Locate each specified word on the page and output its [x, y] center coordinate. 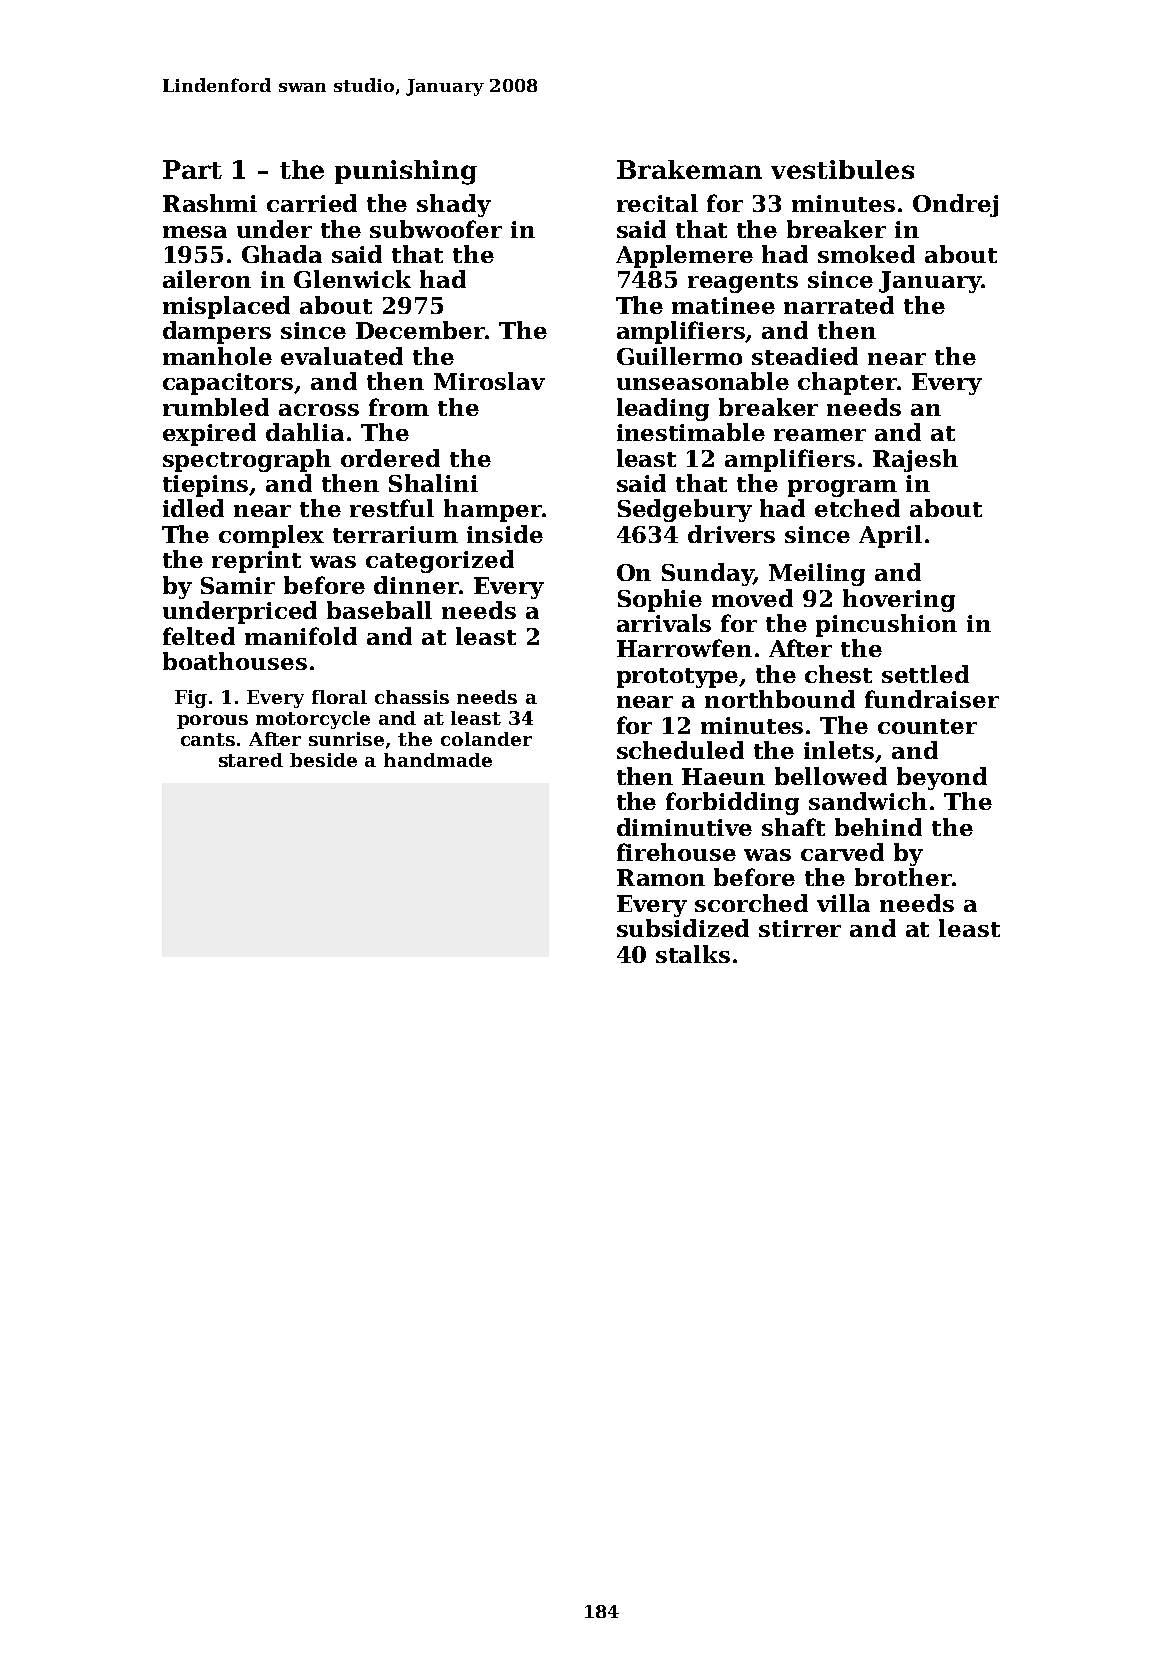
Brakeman [689, 169]
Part [192, 169]
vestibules [842, 169]
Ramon [661, 877]
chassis [412, 697]
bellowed [831, 776]
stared [251, 760]
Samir [238, 585]
